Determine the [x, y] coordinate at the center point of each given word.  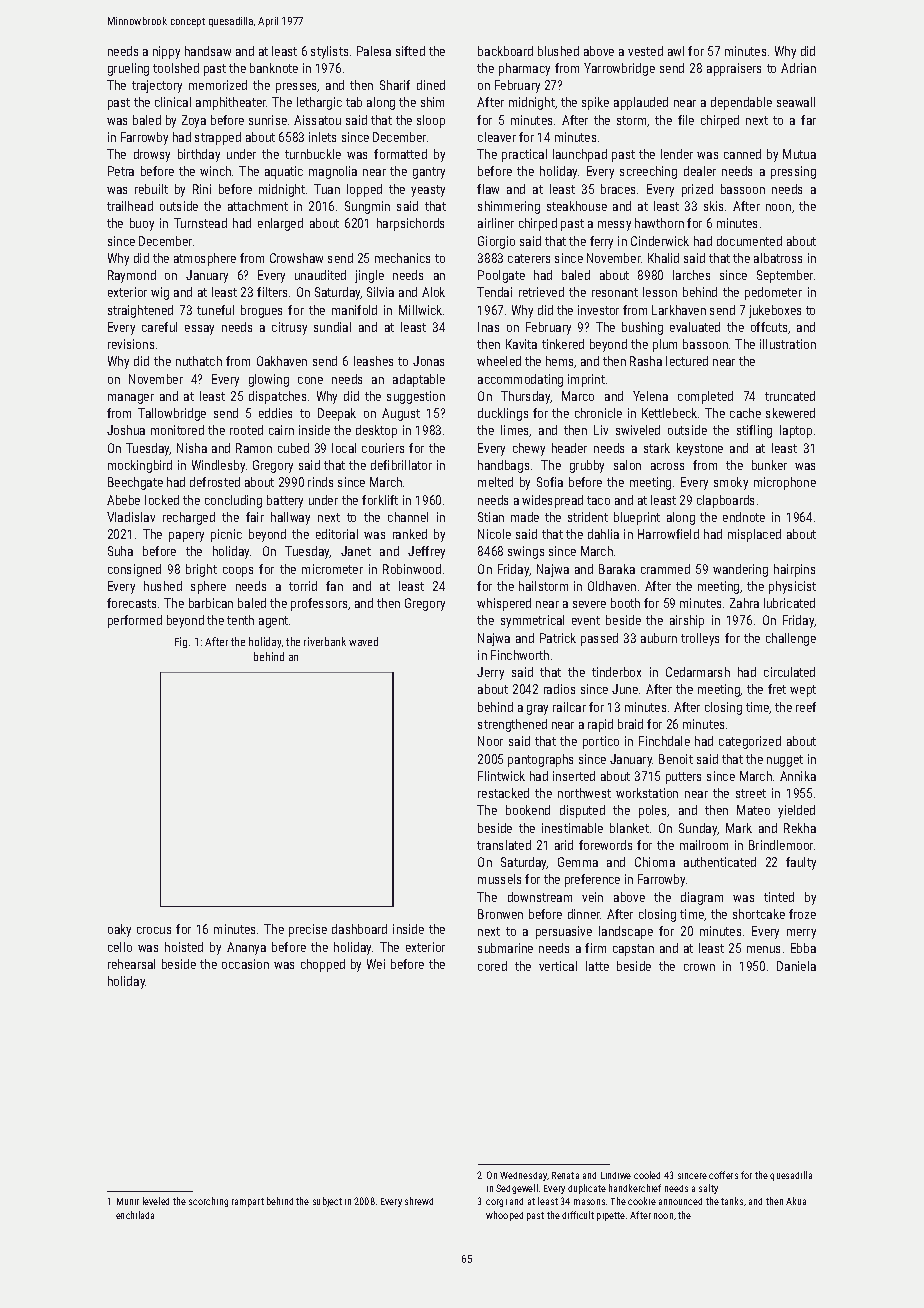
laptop [796, 431]
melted [495, 482]
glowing [269, 380]
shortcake [759, 914]
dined [431, 85]
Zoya [194, 121]
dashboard [359, 929]
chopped [323, 965]
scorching [208, 1202]
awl [676, 51]
